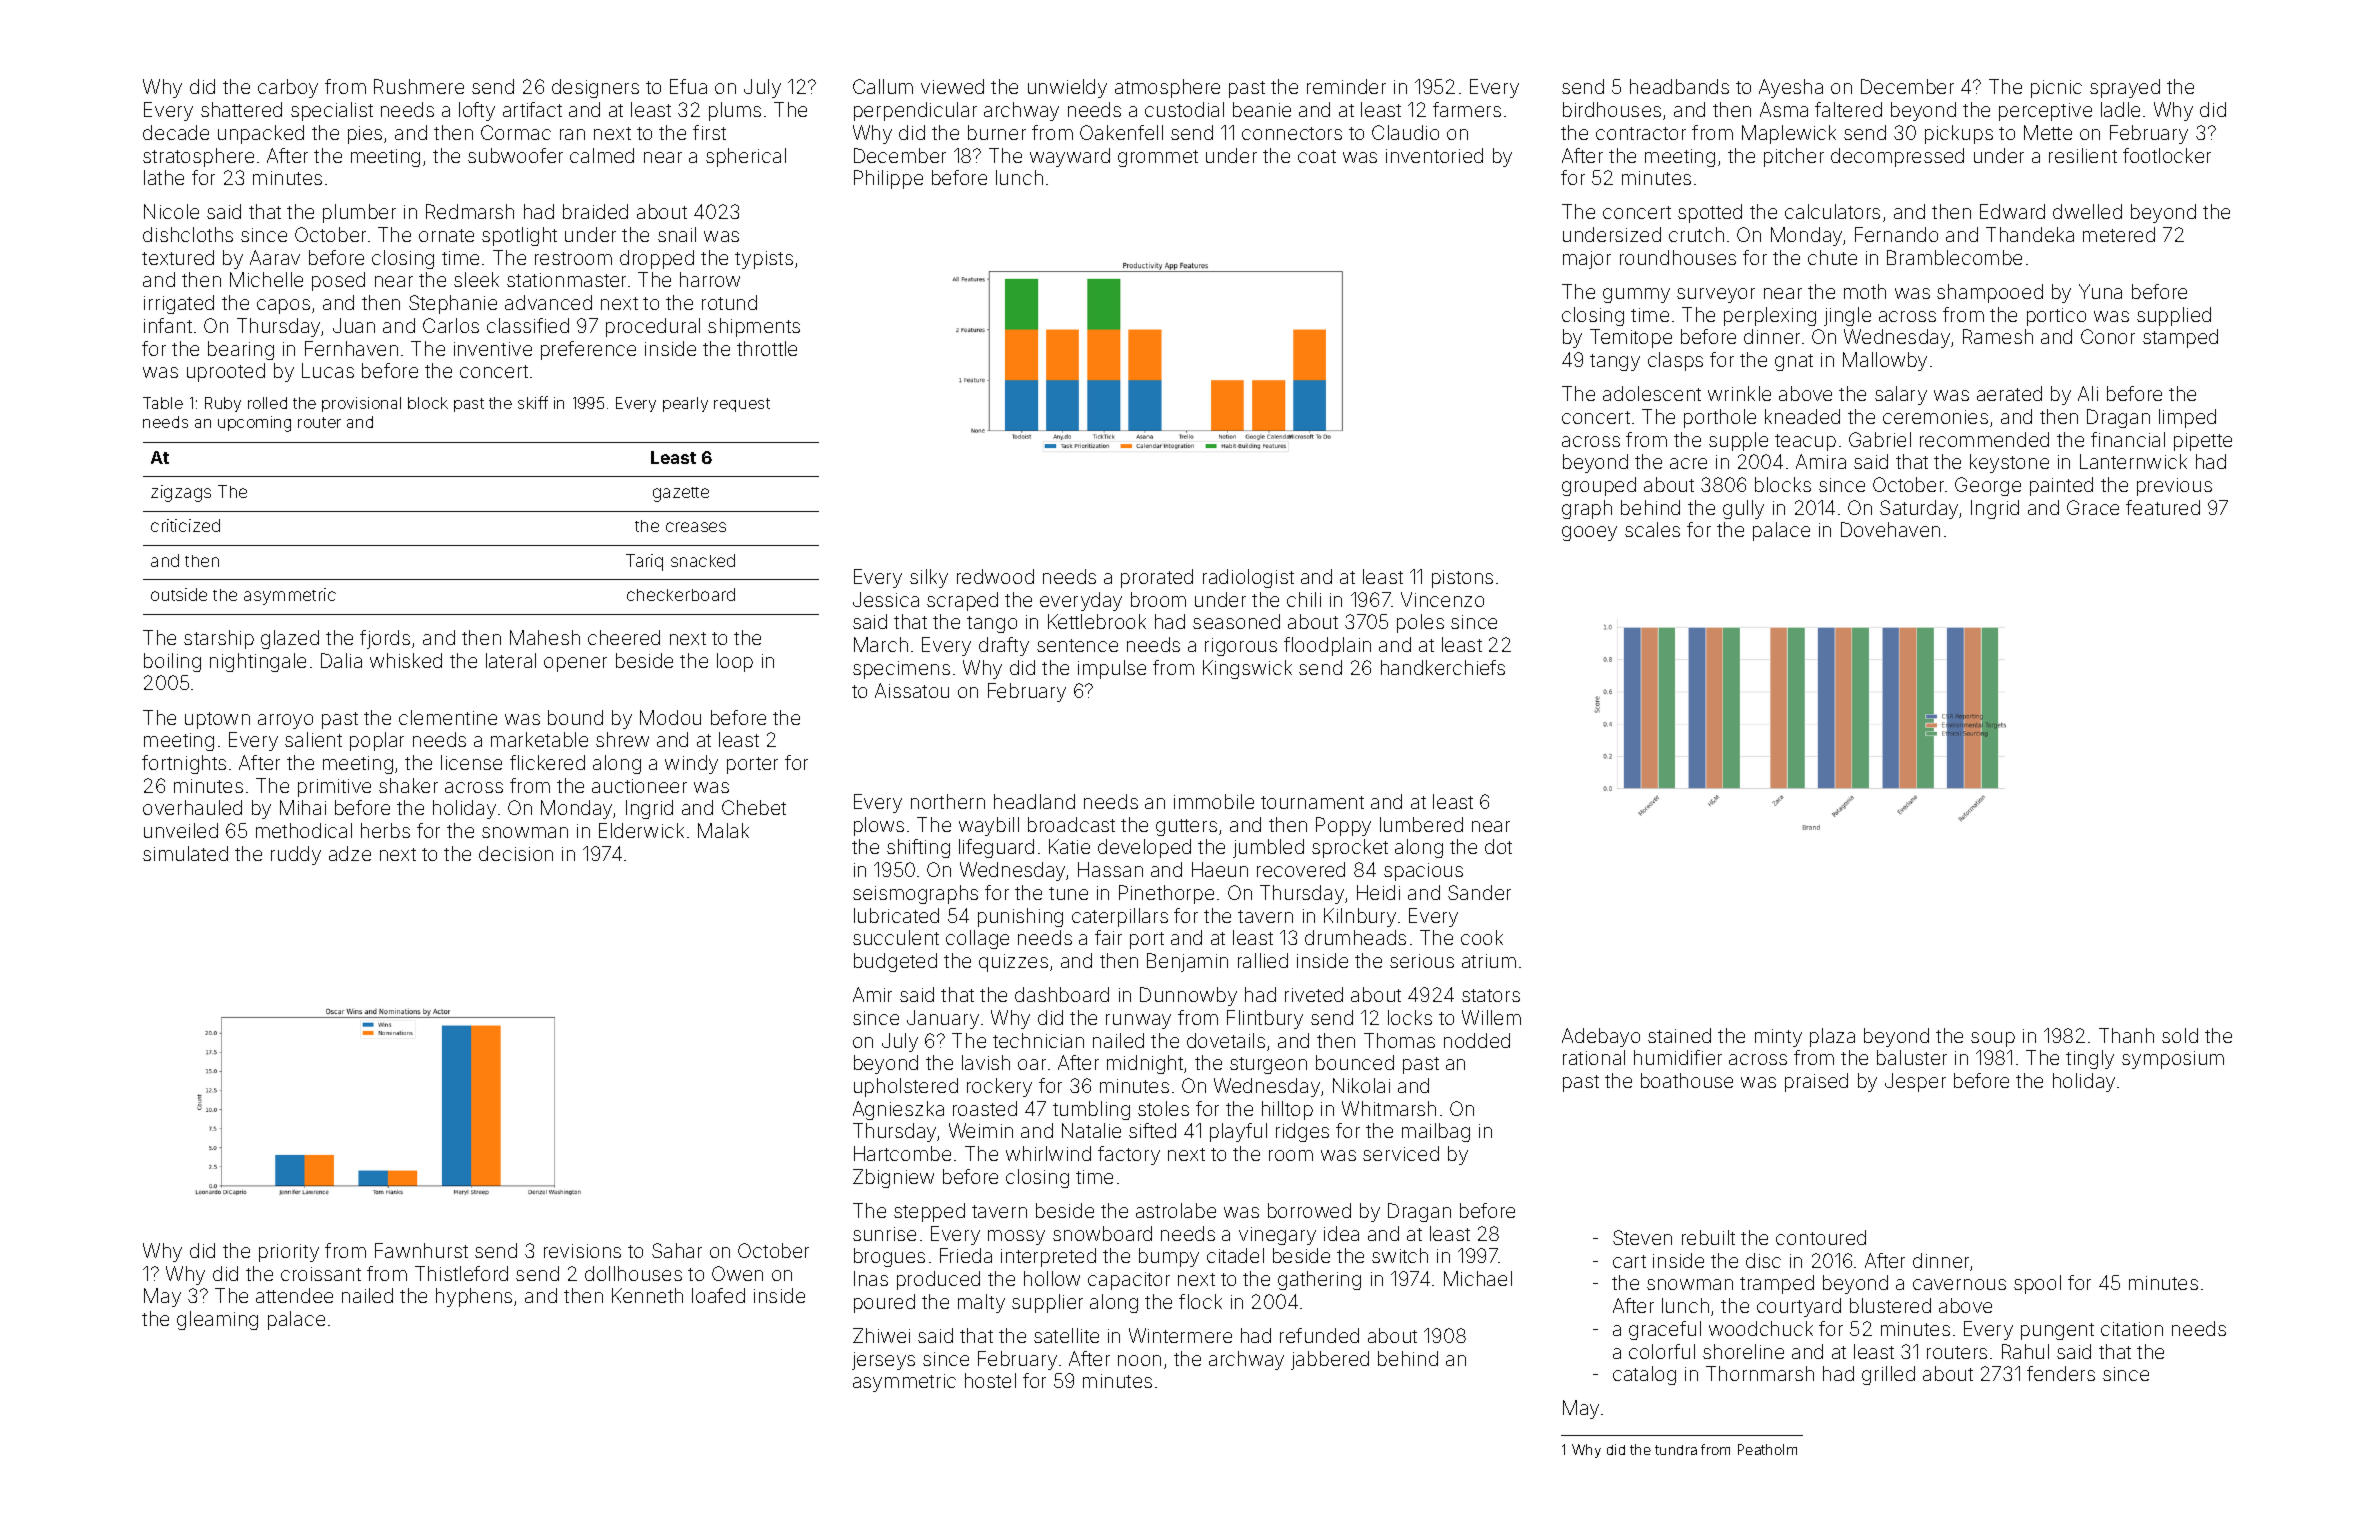 The height and width of the screenshot is (1540, 2380). I want to click on perceptive, so click(2045, 112).
